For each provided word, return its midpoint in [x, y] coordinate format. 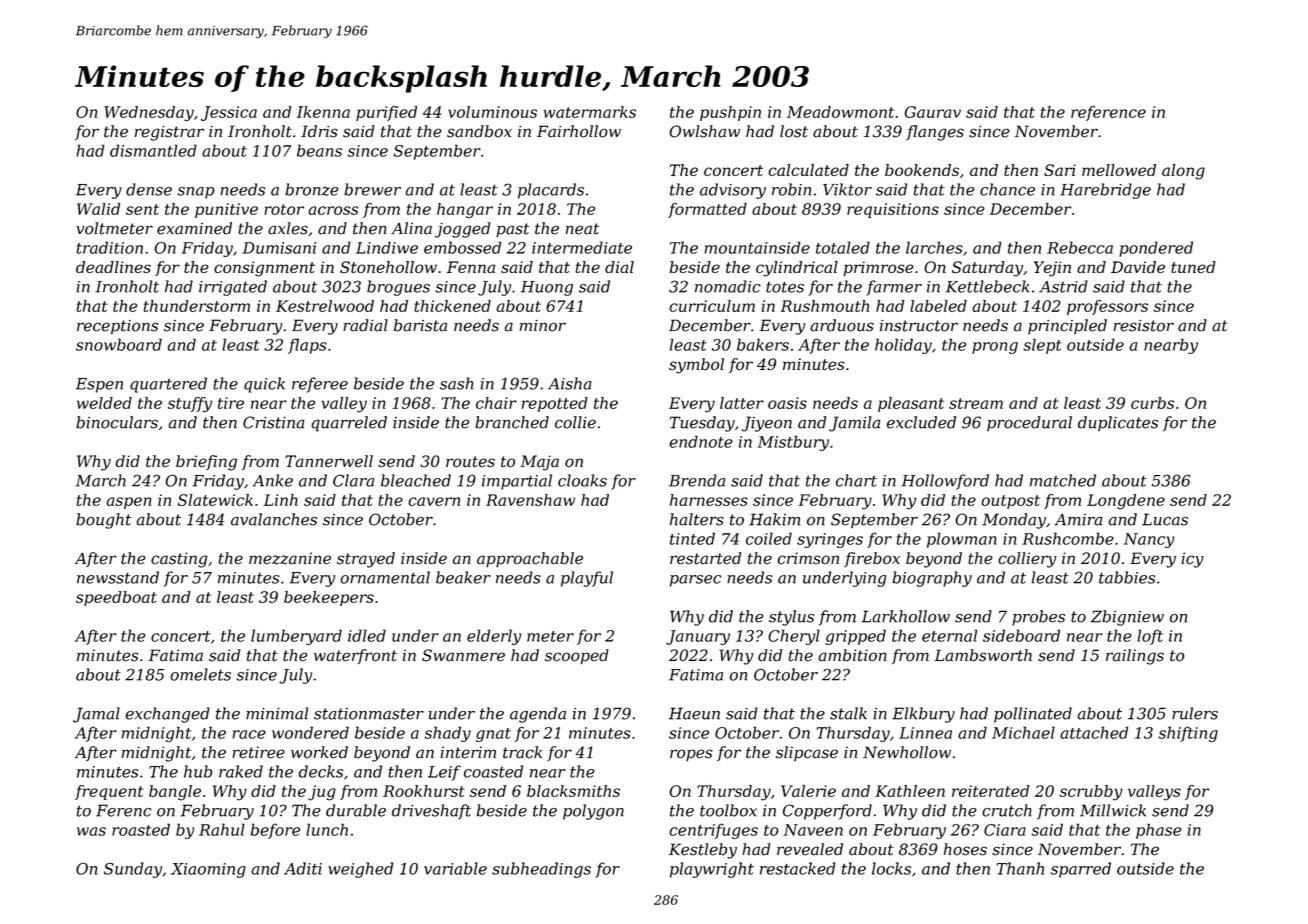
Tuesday [702, 424]
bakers [763, 344]
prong [995, 348]
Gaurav [933, 112]
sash [456, 383]
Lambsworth [983, 655]
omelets [200, 674]
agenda [538, 715]
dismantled [153, 150]
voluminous [492, 112]
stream [976, 403]
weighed [360, 870]
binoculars [117, 422]
